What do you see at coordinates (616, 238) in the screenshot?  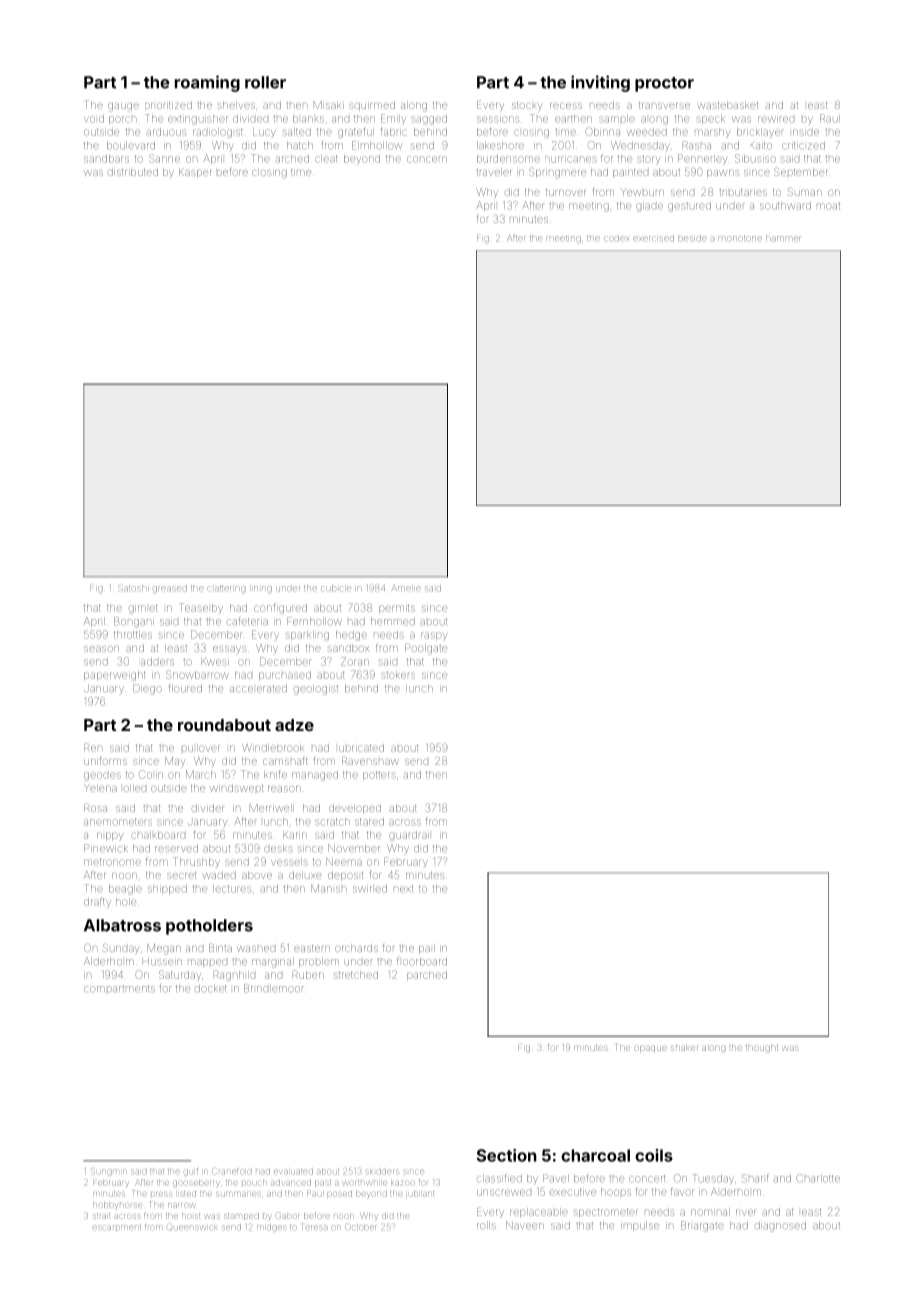 I see `codex` at bounding box center [616, 238].
